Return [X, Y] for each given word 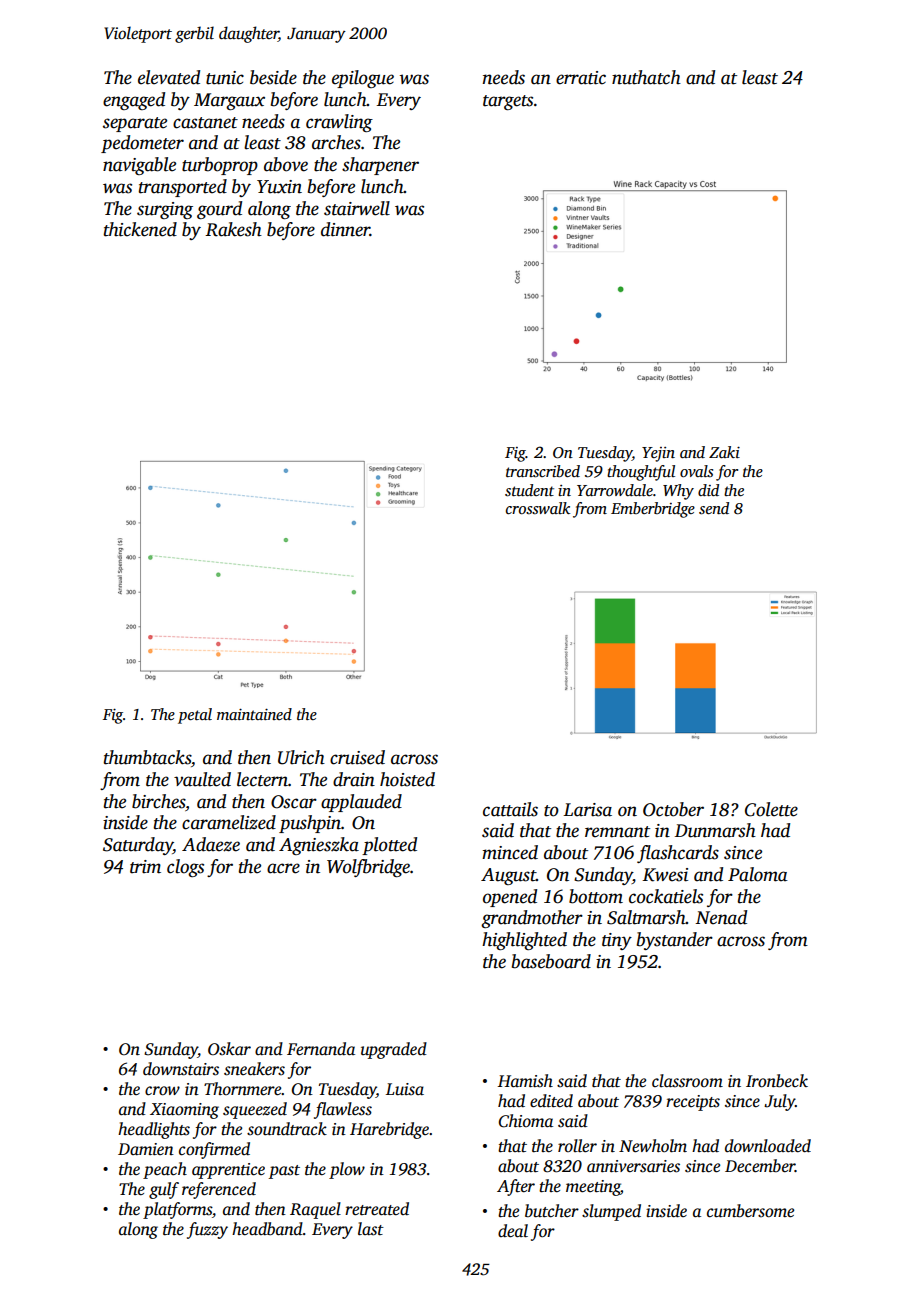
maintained [254, 714]
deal [513, 1231]
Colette [771, 809]
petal [195, 716]
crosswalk [538, 508]
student [529, 490]
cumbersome [750, 1211]
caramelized [229, 822]
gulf [164, 1190]
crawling [339, 123]
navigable [139, 166]
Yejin [658, 454]
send [714, 508]
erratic [581, 78]
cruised [357, 757]
